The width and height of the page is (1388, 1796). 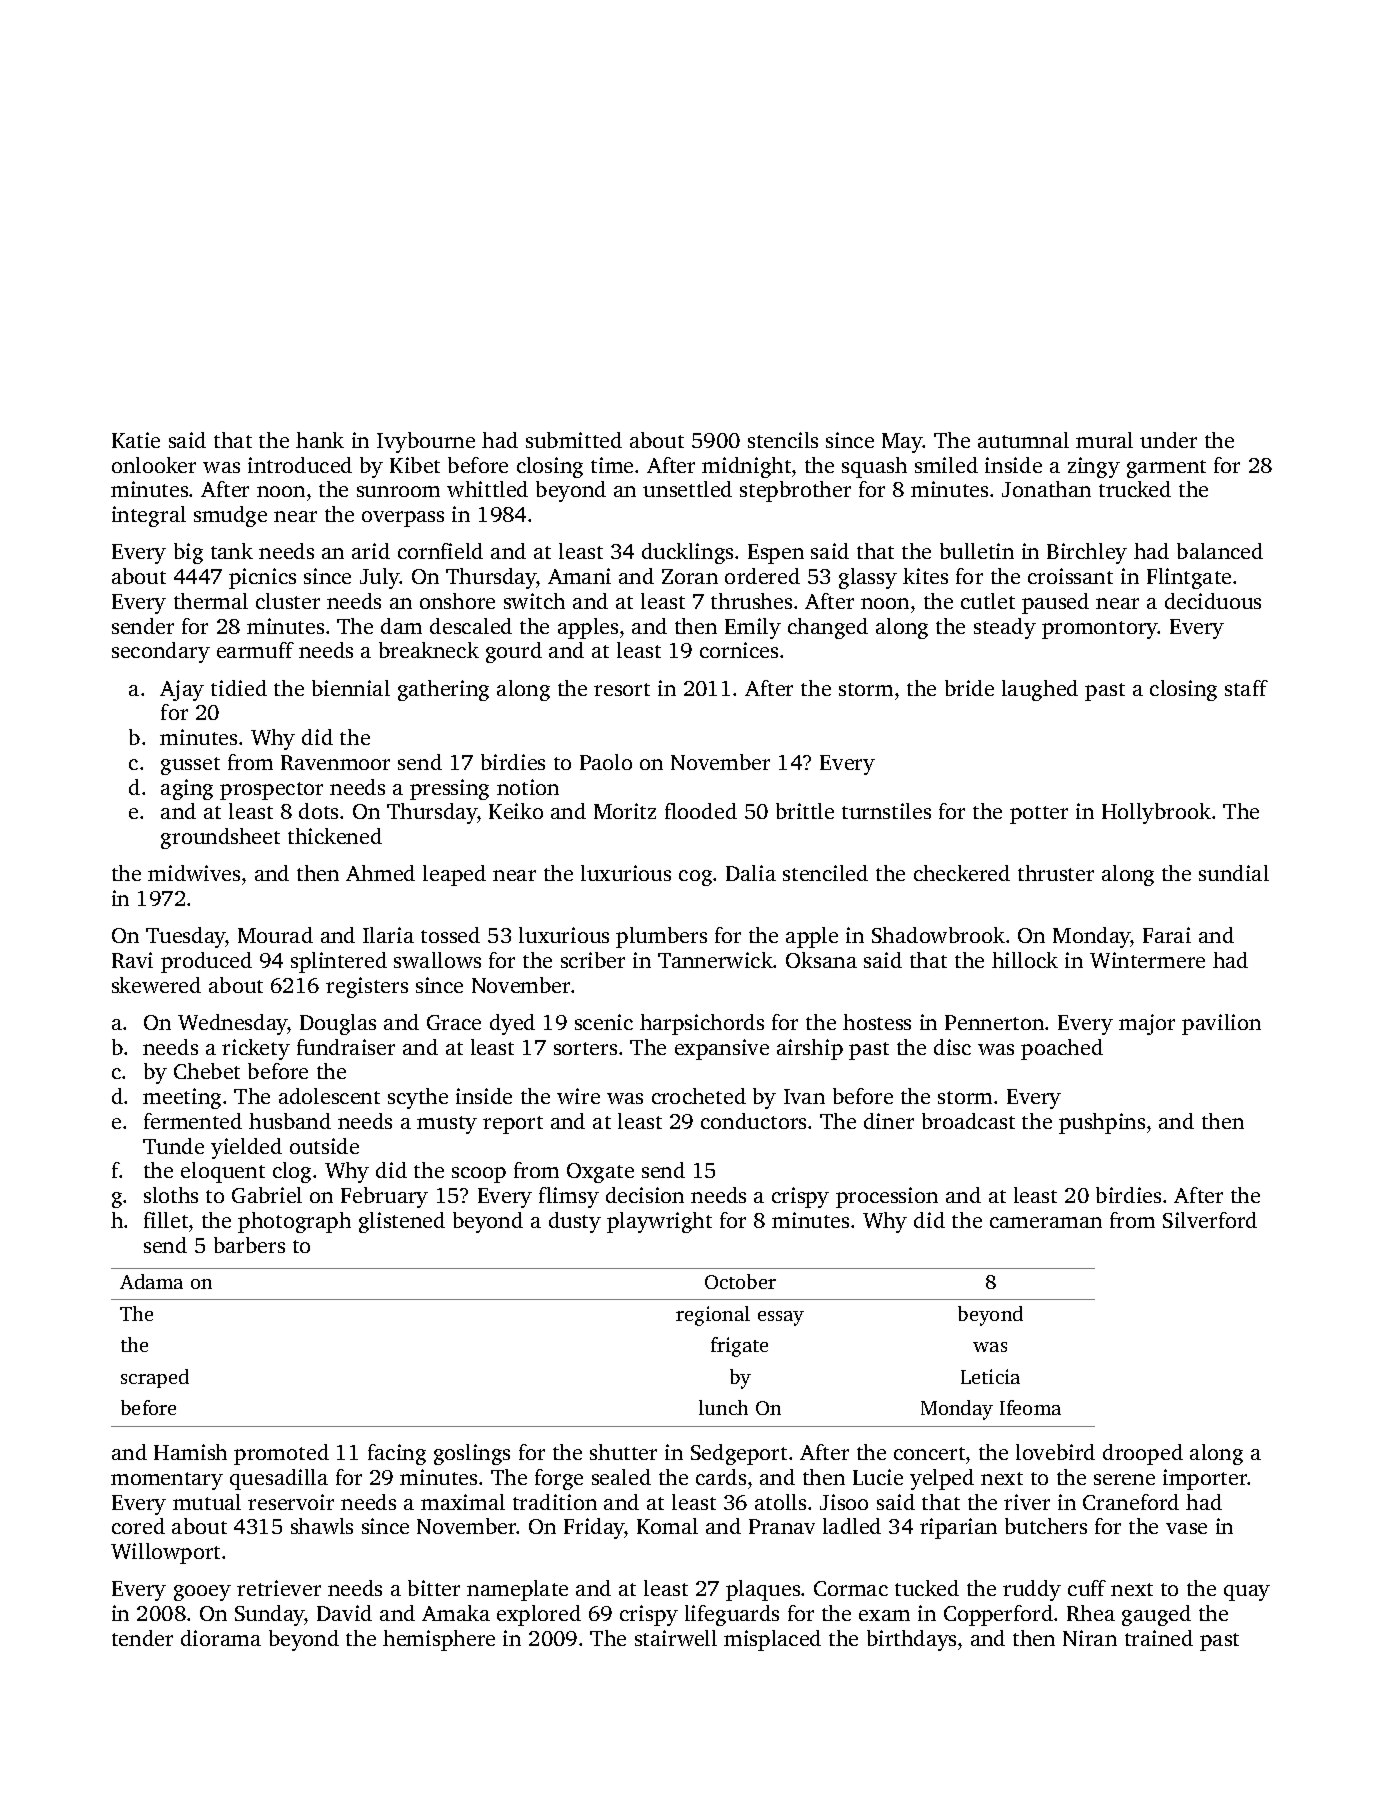 What do you see at coordinates (574, 440) in the page?
I see `submitted` at bounding box center [574, 440].
